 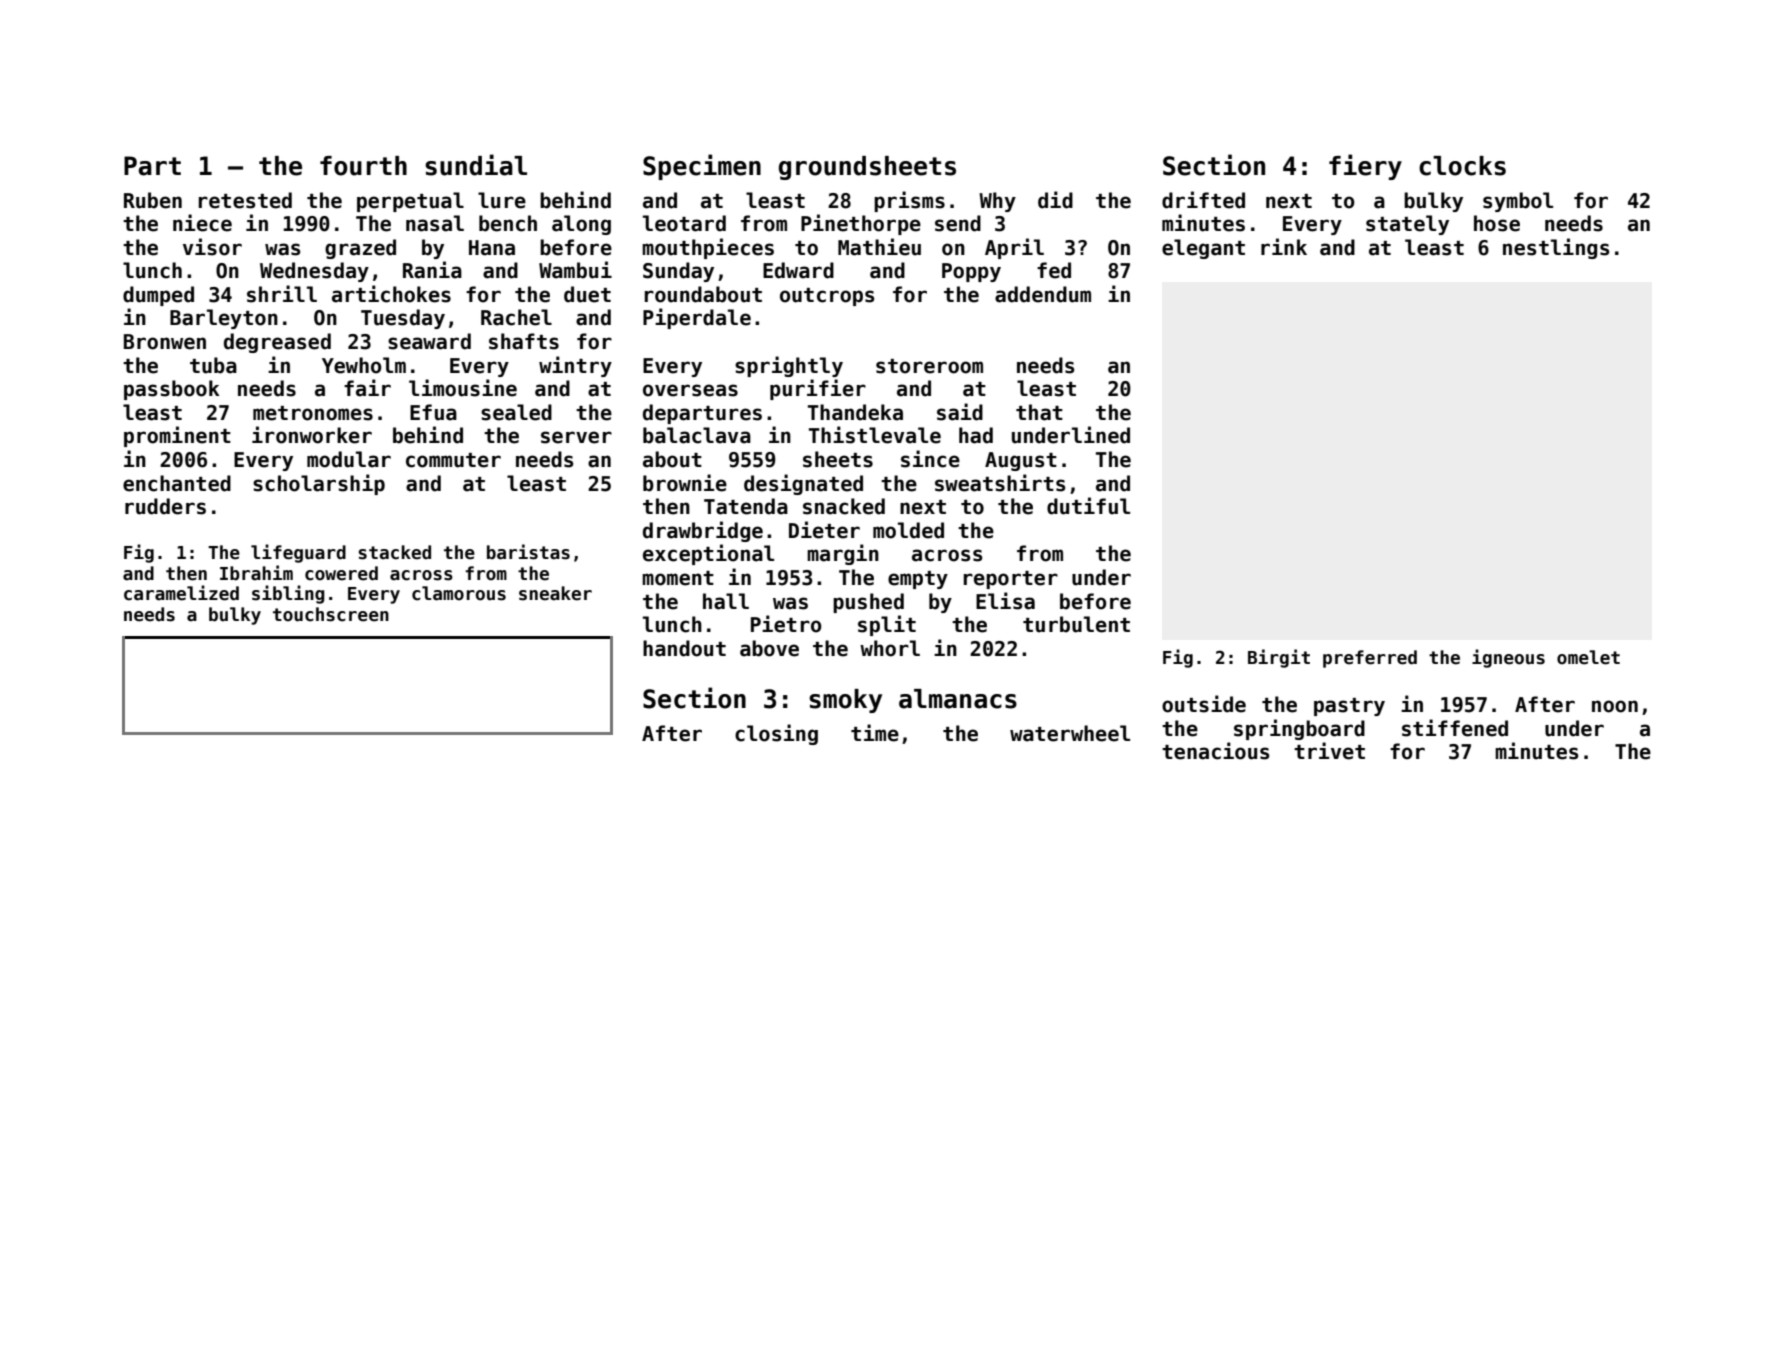 I want to click on touchscreen, so click(x=331, y=614).
